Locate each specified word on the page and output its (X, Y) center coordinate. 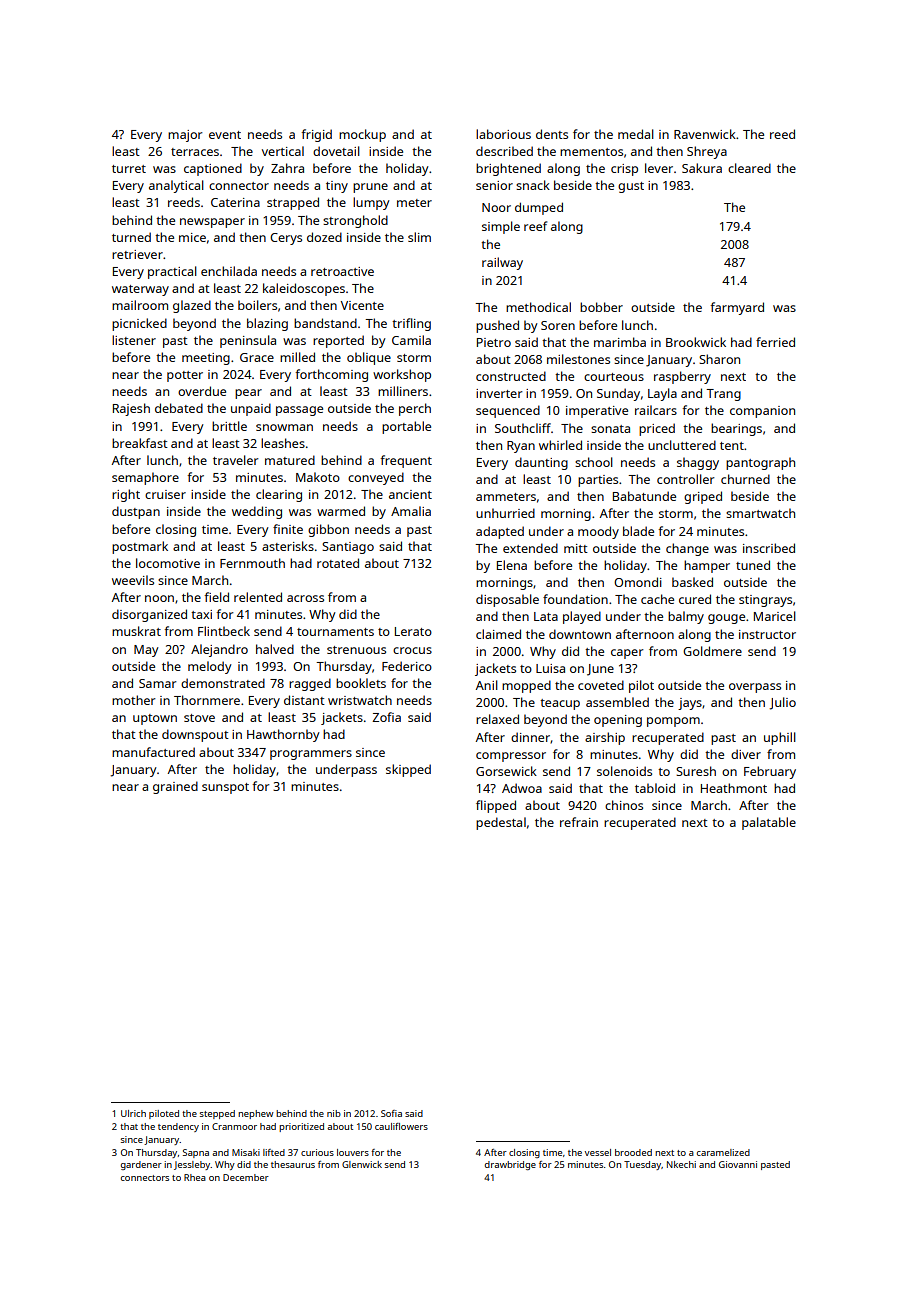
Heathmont (734, 788)
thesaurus (293, 1164)
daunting (541, 463)
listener (134, 340)
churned (745, 479)
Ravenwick (705, 134)
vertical (283, 151)
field (216, 597)
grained (175, 787)
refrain (579, 822)
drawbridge (510, 1165)
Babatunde (644, 496)
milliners (403, 391)
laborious (503, 134)
